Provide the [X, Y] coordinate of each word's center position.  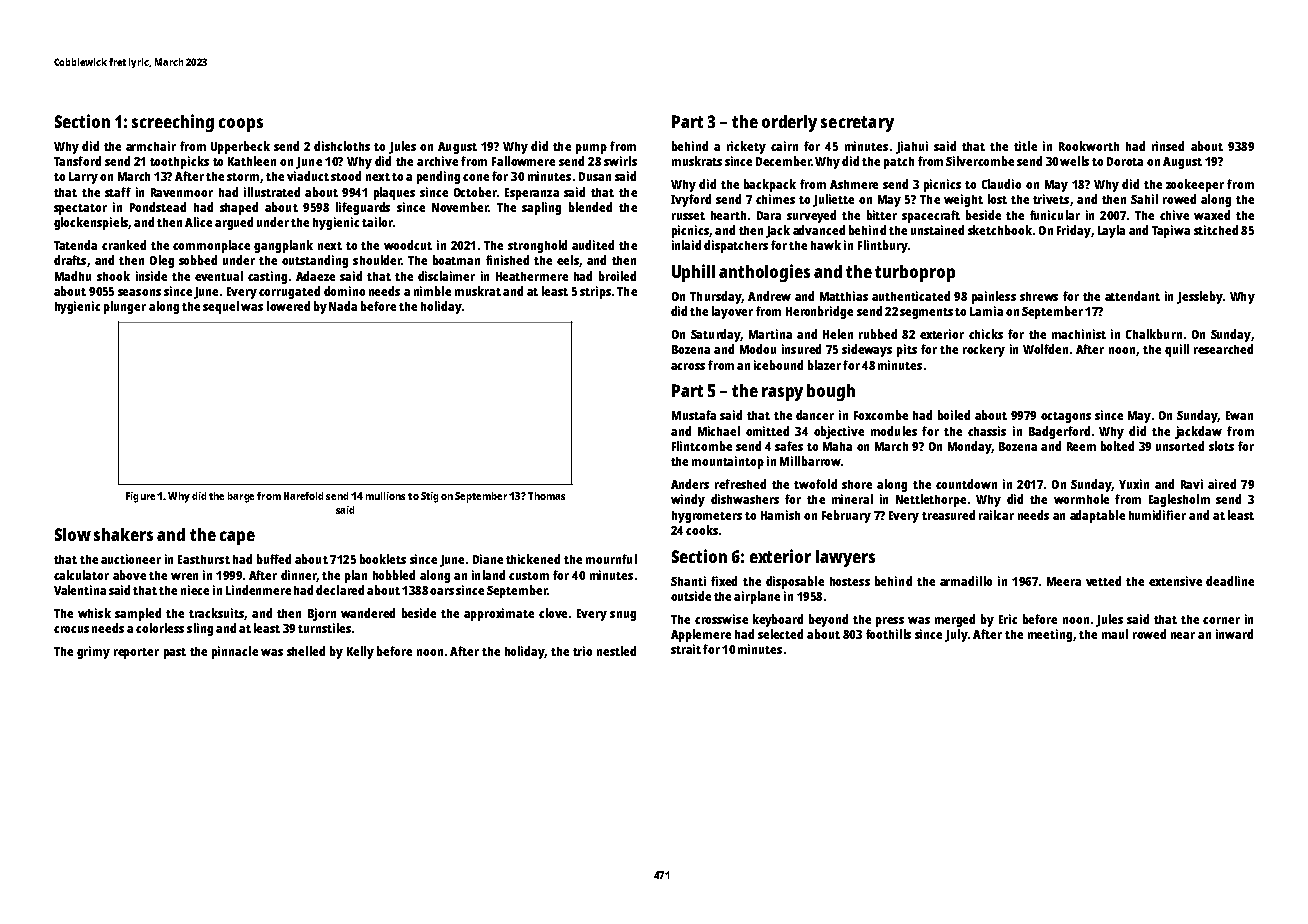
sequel [221, 307]
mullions [385, 496]
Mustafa [694, 415]
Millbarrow [810, 461]
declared [340, 590]
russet [688, 216]
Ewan [1239, 415]
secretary [857, 124]
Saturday [716, 335]
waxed [1212, 215]
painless [994, 297]
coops [241, 125]
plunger [125, 307]
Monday [969, 447]
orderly [789, 123]
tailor [377, 222]
